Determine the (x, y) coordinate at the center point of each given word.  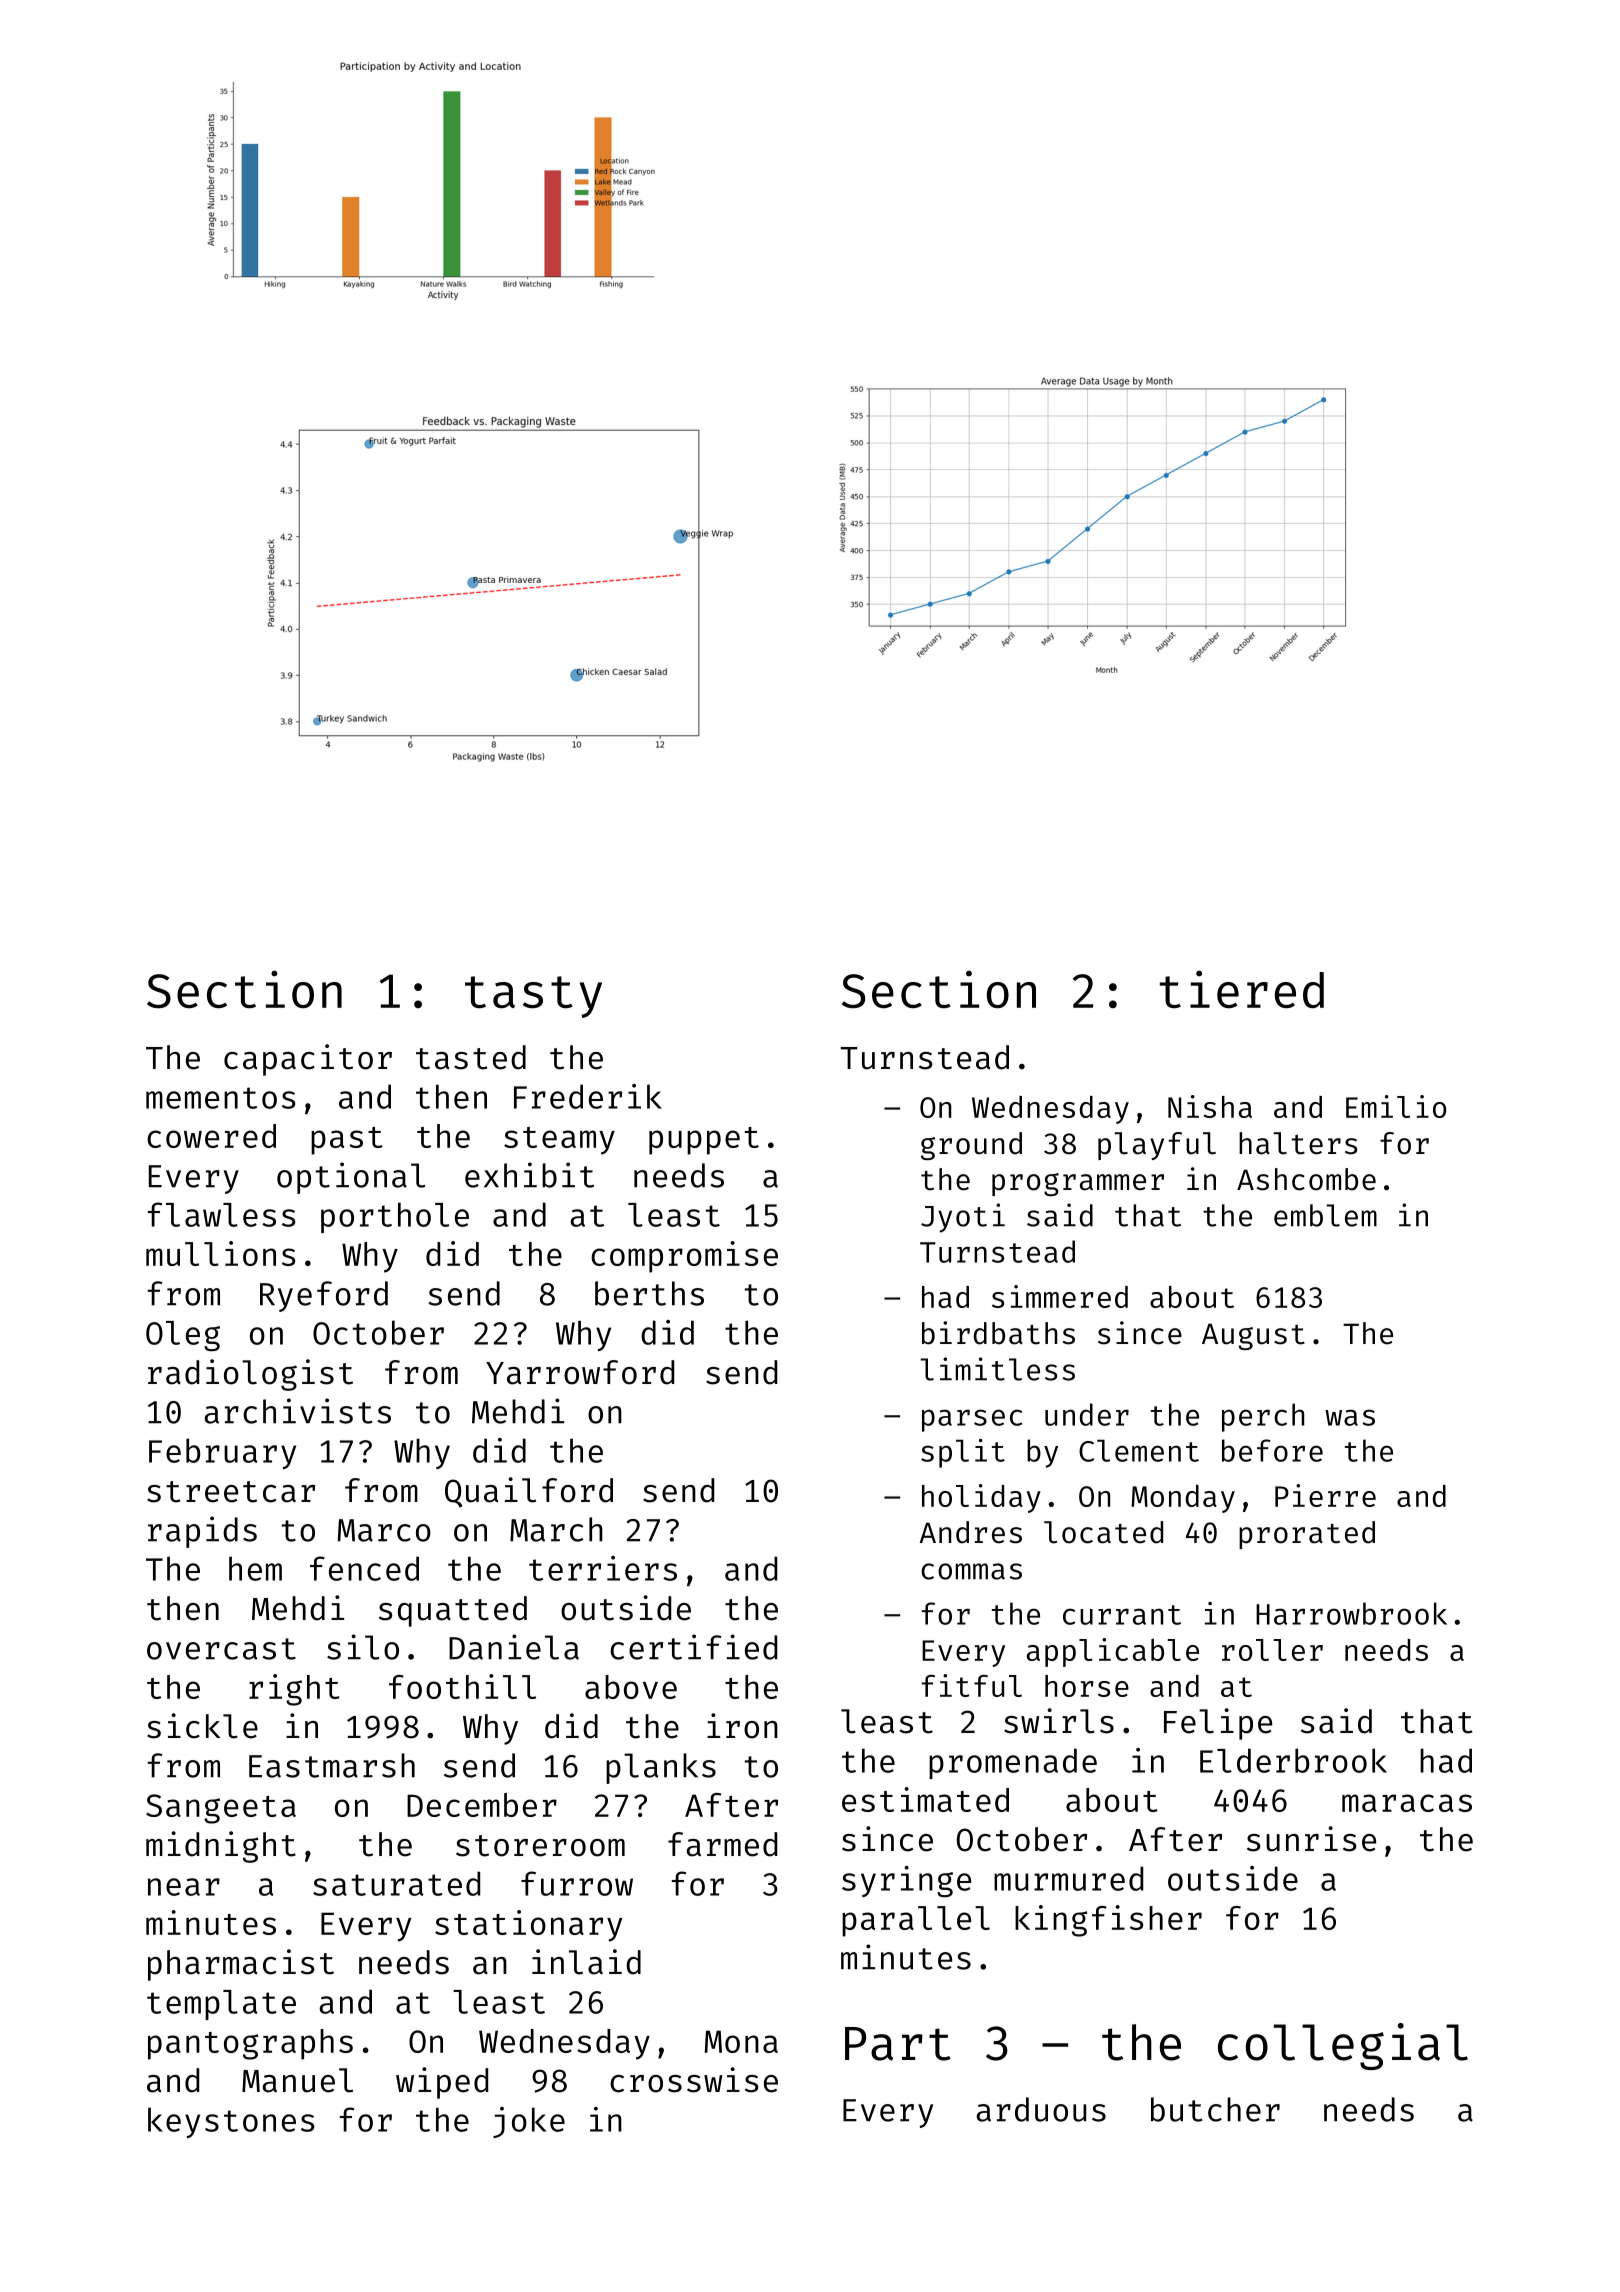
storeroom (540, 1846)
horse (1087, 1686)
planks (661, 1768)
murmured (1068, 1878)
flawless (221, 1214)
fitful (972, 1685)
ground (971, 1146)
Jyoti (963, 1218)
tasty (533, 997)
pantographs (250, 2044)
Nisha (1210, 1106)
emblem (1325, 1215)
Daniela (514, 1647)
